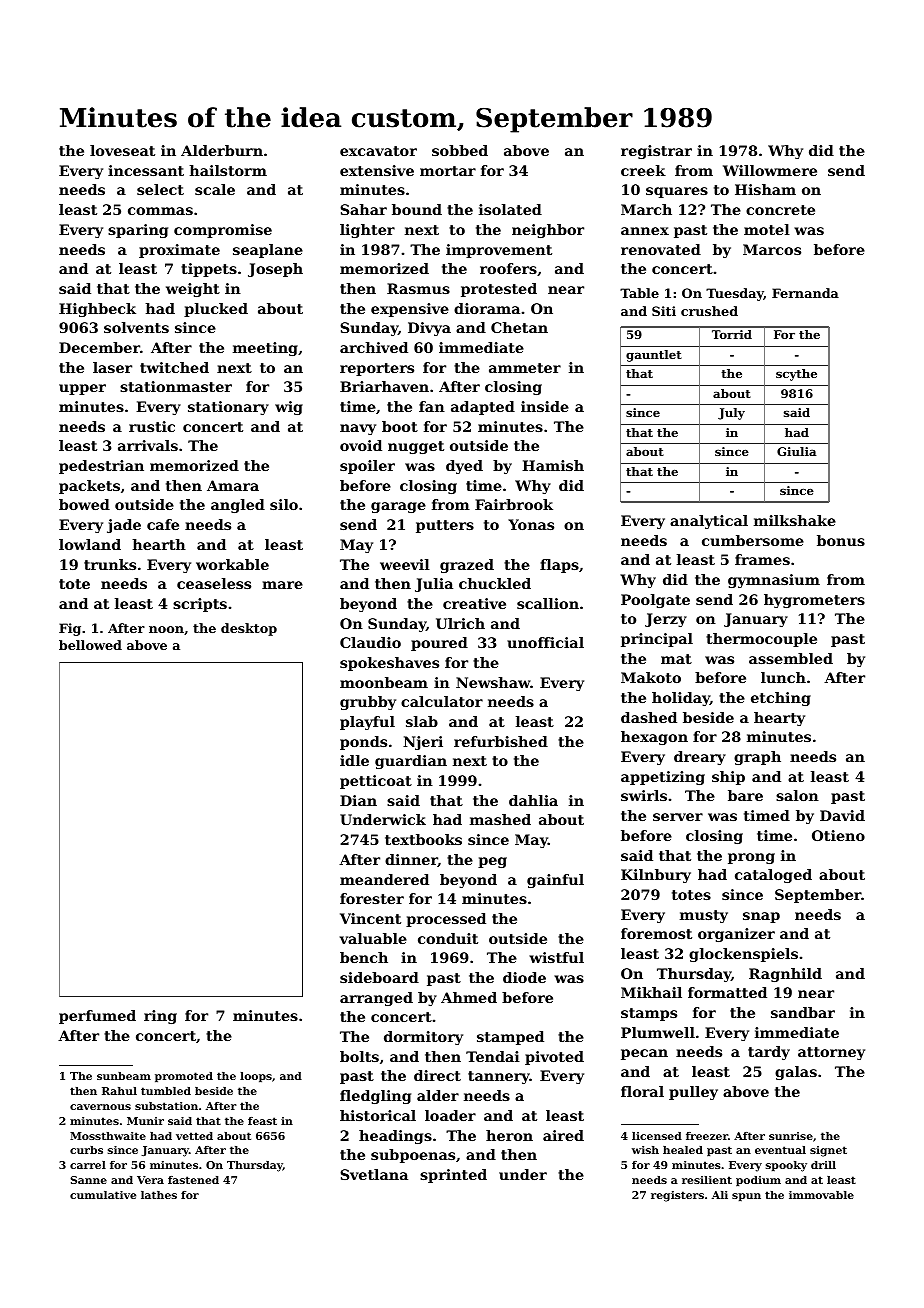  What do you see at coordinates (814, 601) in the screenshot?
I see `hygrometers` at bounding box center [814, 601].
